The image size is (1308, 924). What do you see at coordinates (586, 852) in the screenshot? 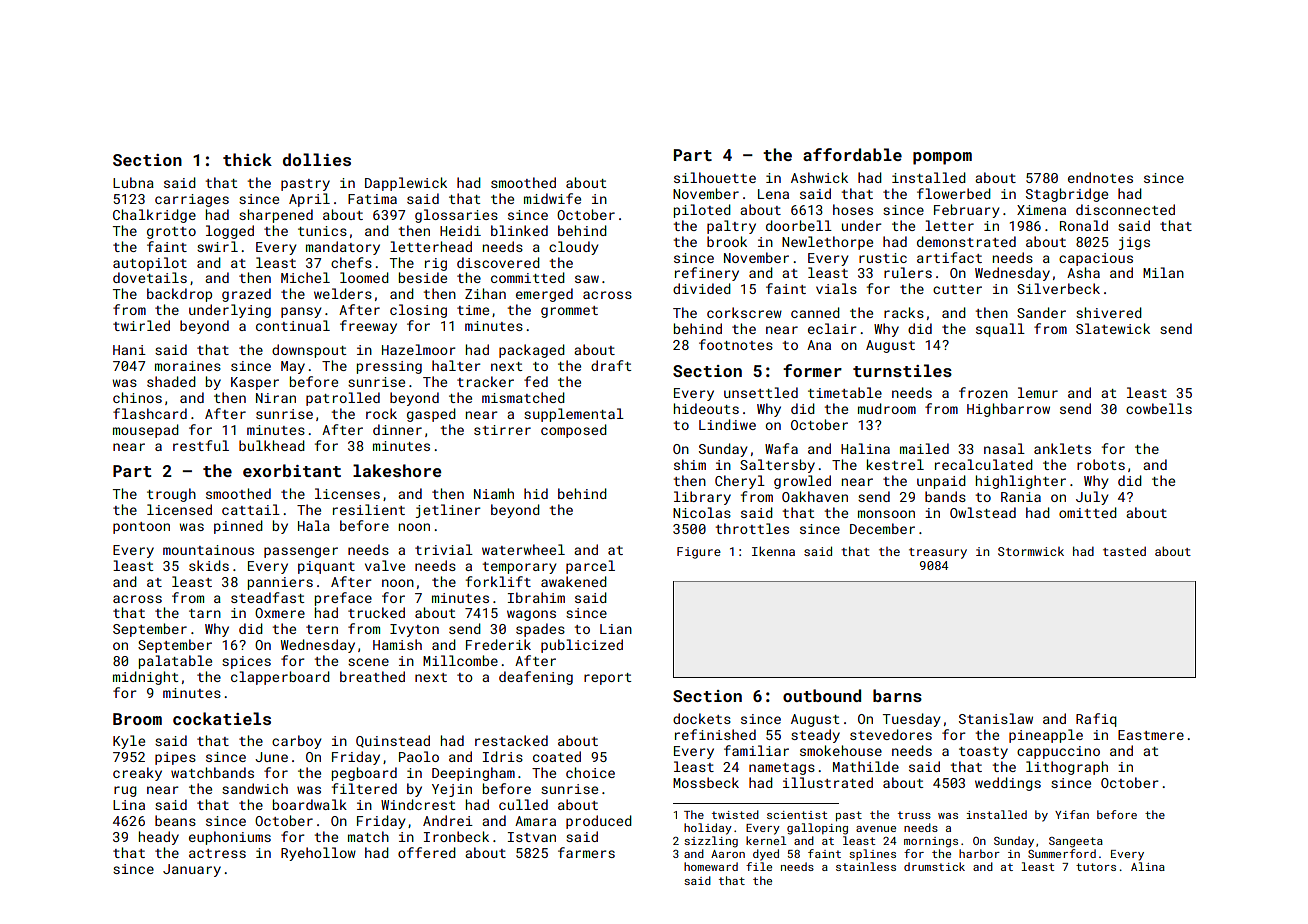
I see `farmers` at bounding box center [586, 852].
